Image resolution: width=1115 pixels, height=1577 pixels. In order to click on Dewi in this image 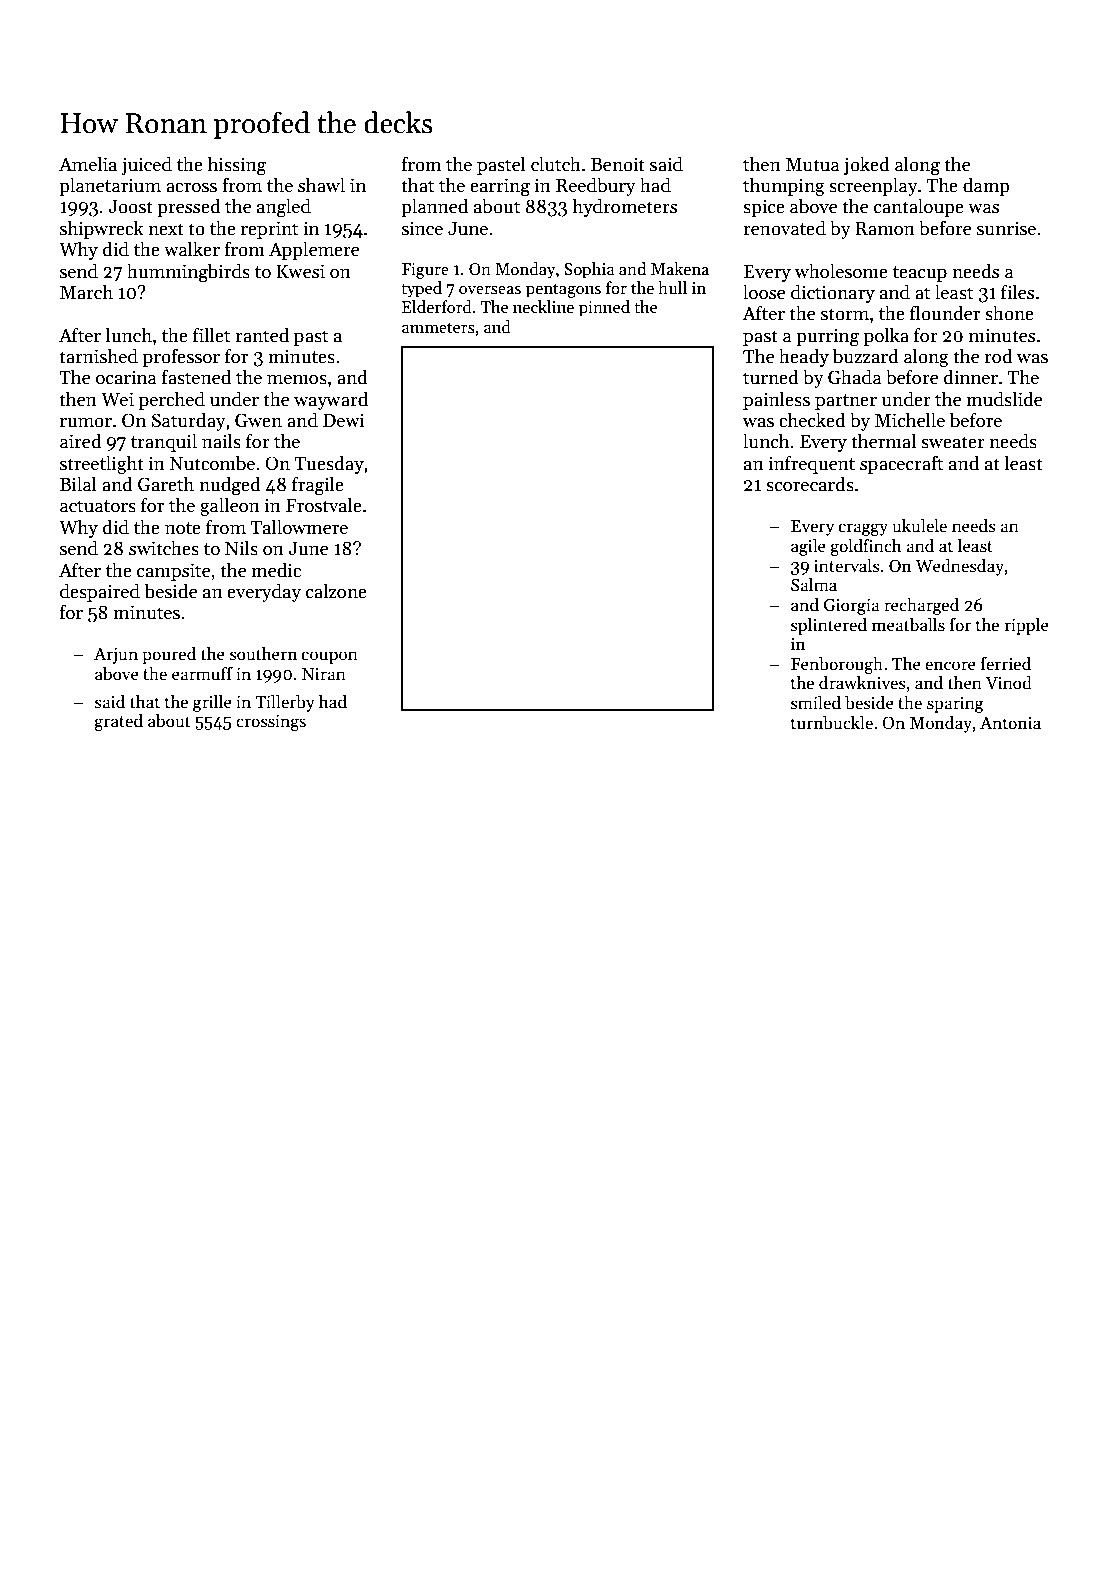, I will do `click(344, 420)`.
